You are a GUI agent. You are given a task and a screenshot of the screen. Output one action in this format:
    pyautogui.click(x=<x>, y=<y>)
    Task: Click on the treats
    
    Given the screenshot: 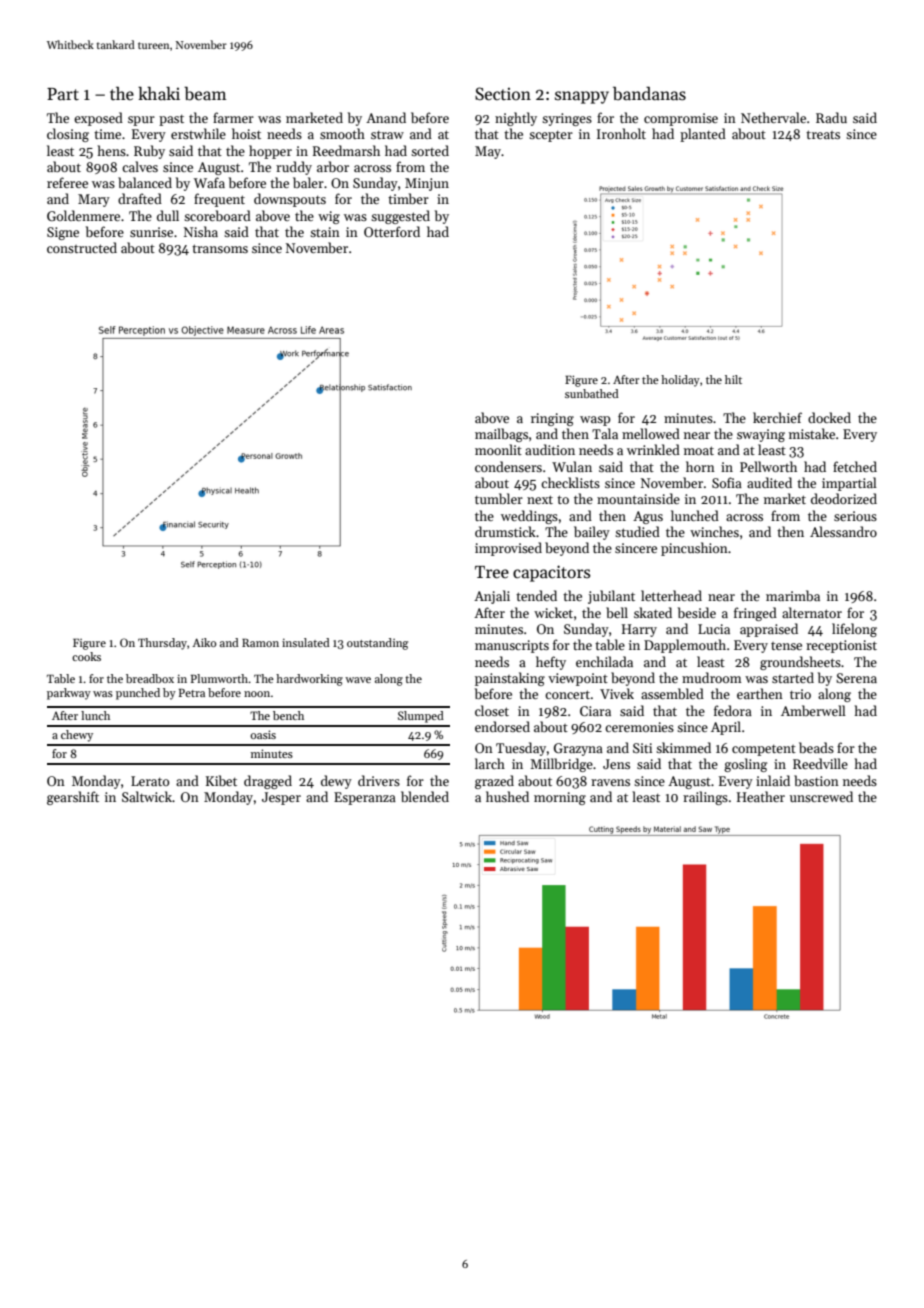 What is the action you would take?
    pyautogui.click(x=823, y=134)
